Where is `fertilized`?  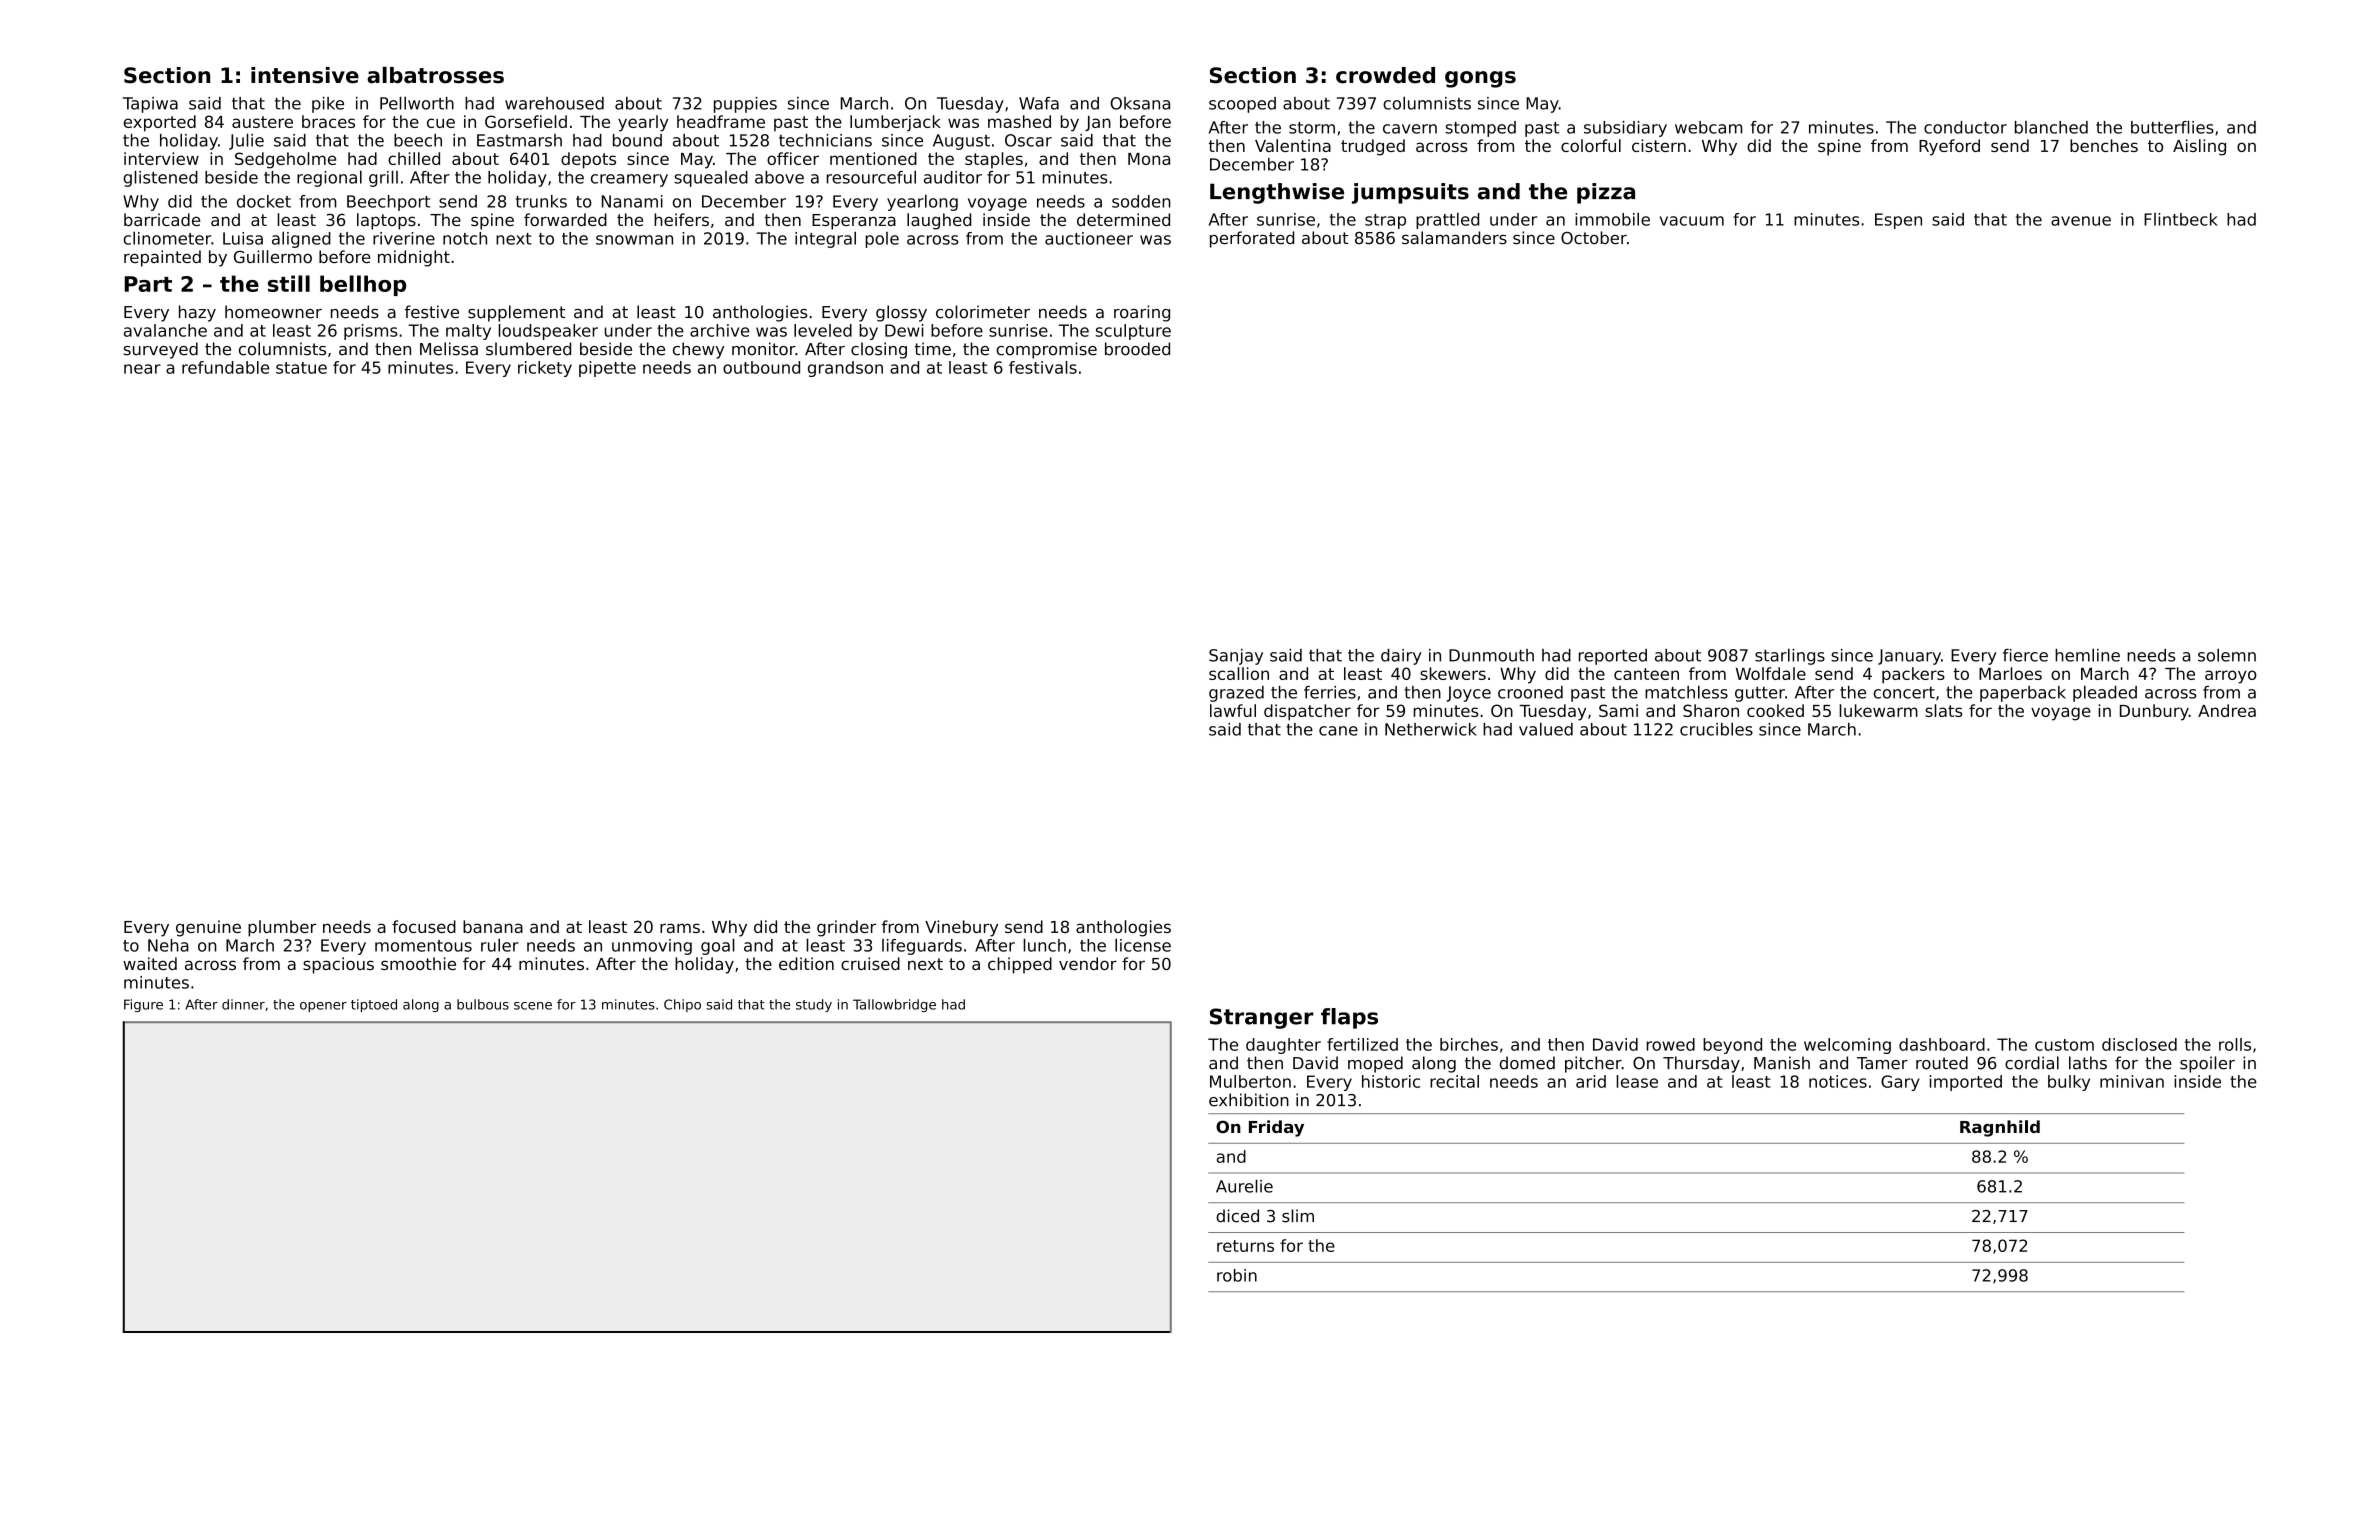
fertilized is located at coordinates (1362, 1044).
